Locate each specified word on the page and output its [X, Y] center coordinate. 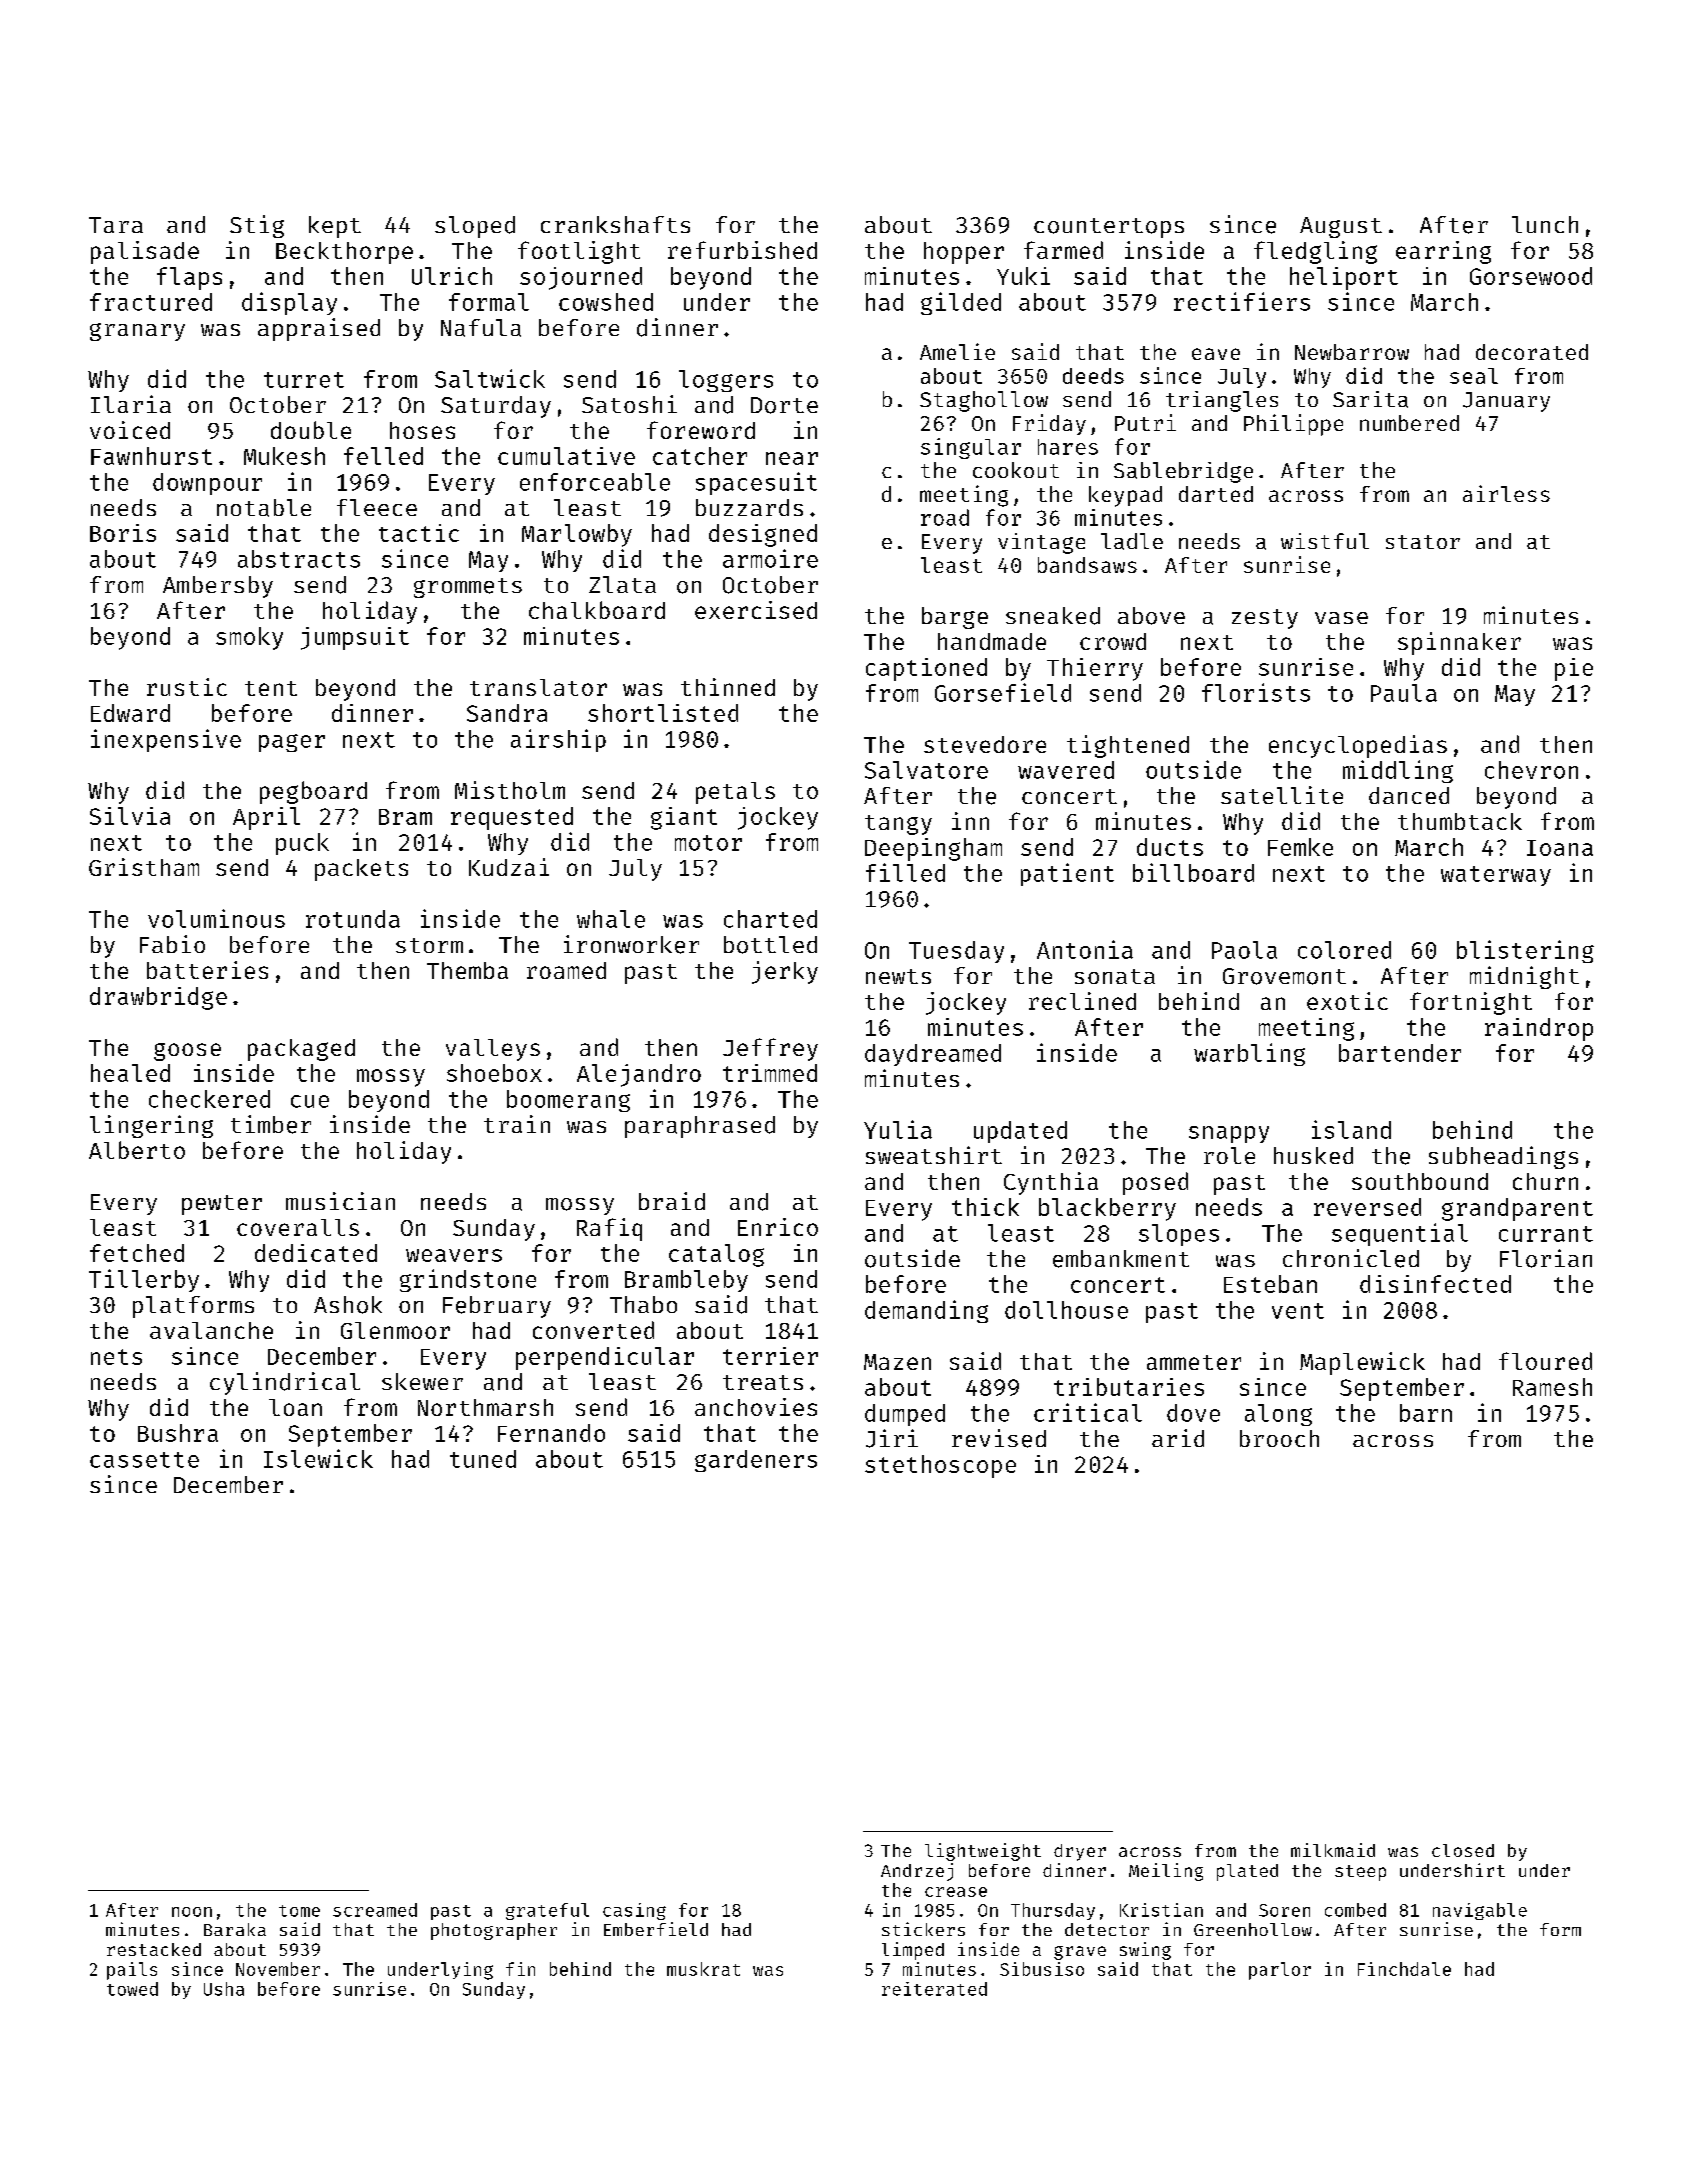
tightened [1128, 746]
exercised [756, 610]
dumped [905, 1415]
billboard [1193, 872]
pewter [222, 1205]
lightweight [983, 1852]
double [311, 430]
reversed [1367, 1207]
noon [192, 1912]
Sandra [507, 713]
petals [735, 793]
